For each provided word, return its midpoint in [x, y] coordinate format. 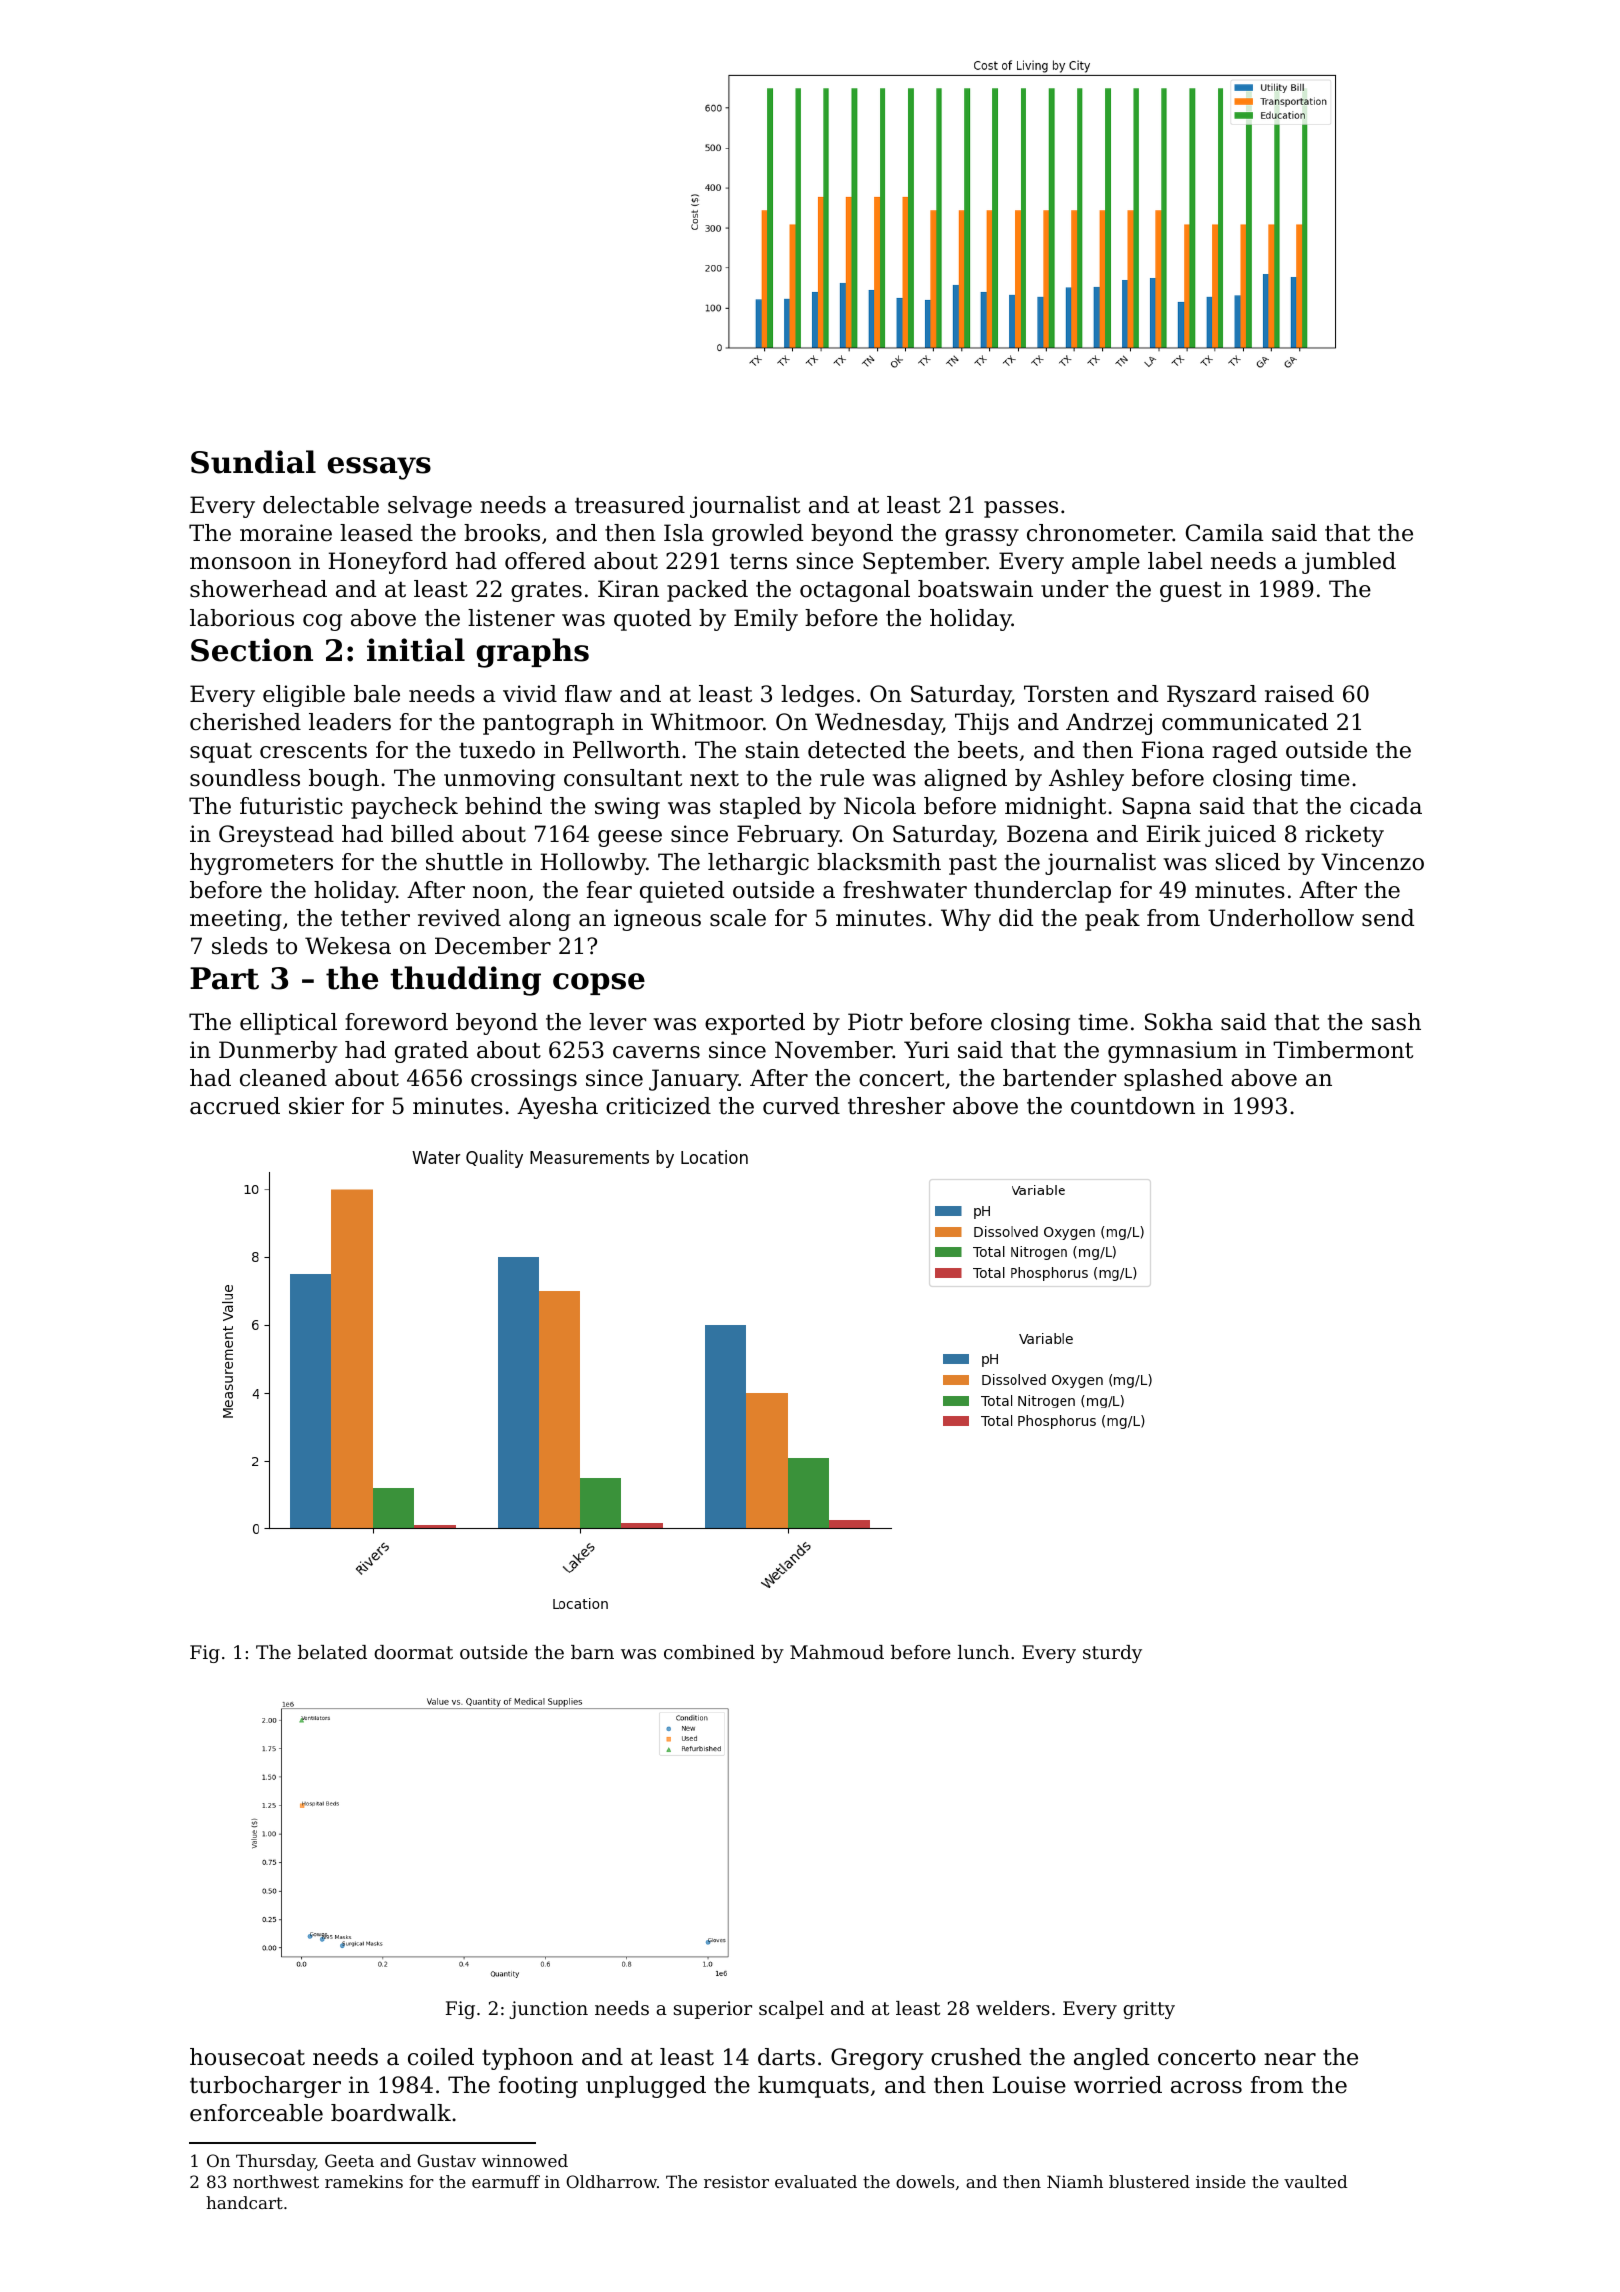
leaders [350, 722]
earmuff [506, 2181]
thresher [896, 1106]
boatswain [975, 589]
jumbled [1349, 563]
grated [431, 1052]
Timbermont [1343, 1050]
